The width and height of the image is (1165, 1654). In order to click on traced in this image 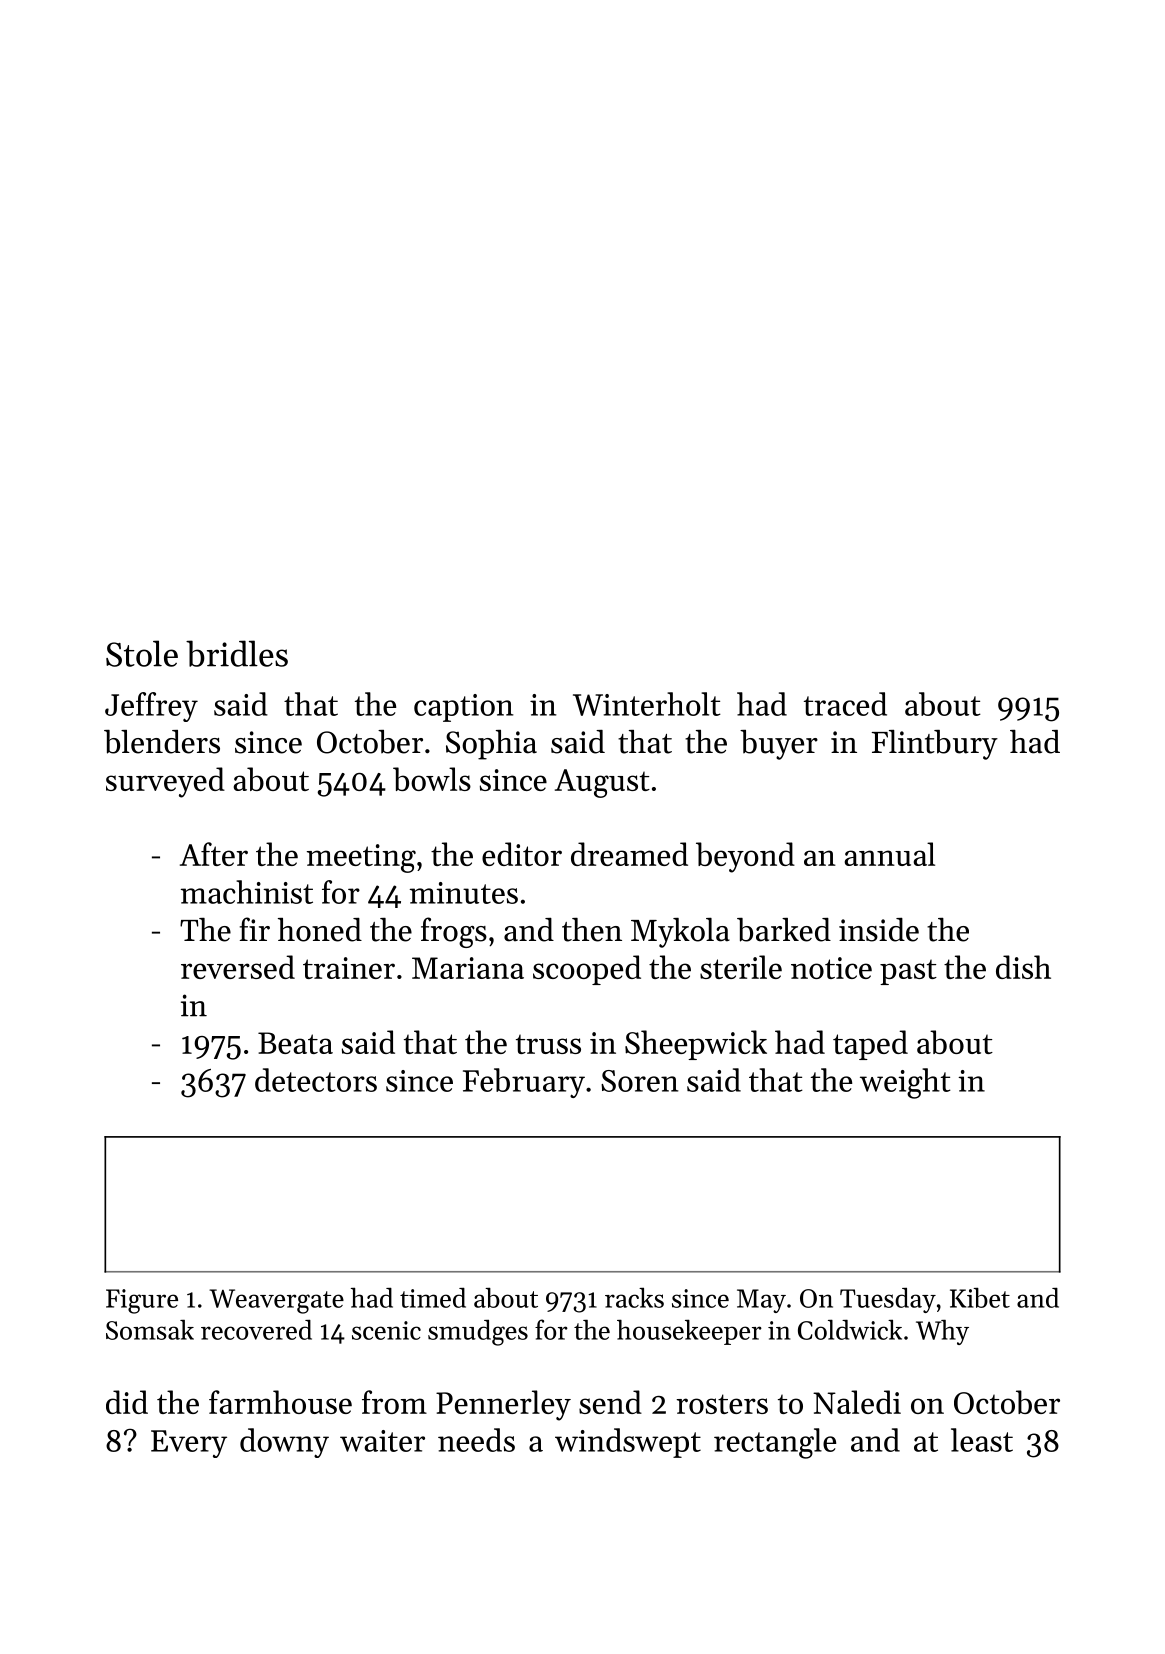, I will do `click(845, 704)`.
